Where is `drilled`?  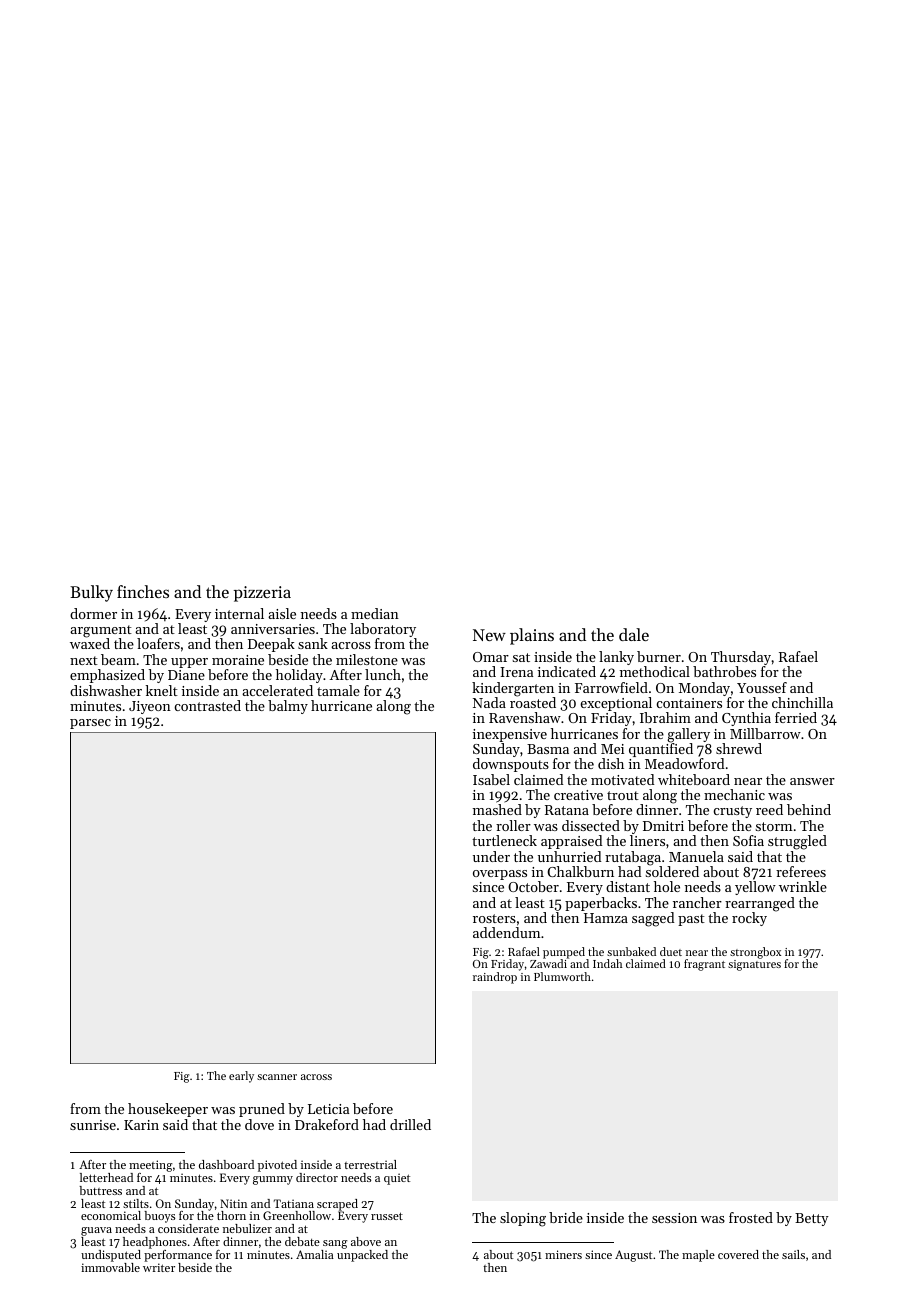
drilled is located at coordinates (410, 1124).
